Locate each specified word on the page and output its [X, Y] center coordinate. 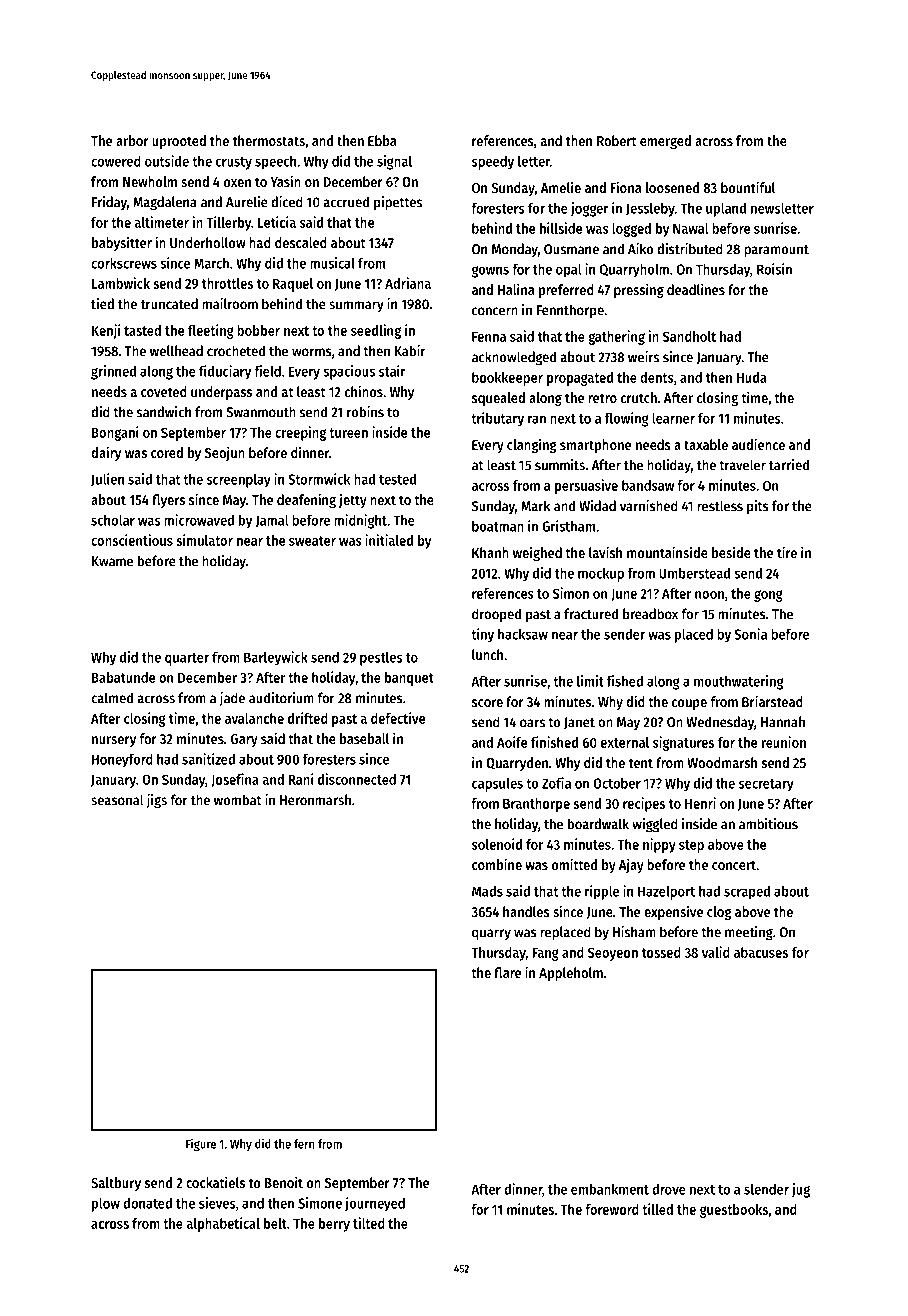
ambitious [768, 824]
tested [397, 479]
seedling [376, 331]
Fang [545, 954]
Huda [752, 377]
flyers [168, 501]
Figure [201, 1144]
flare [507, 972]
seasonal [117, 800]
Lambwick [121, 283]
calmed [112, 698]
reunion [784, 742]
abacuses [761, 952]
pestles [381, 658]
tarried [789, 465]
